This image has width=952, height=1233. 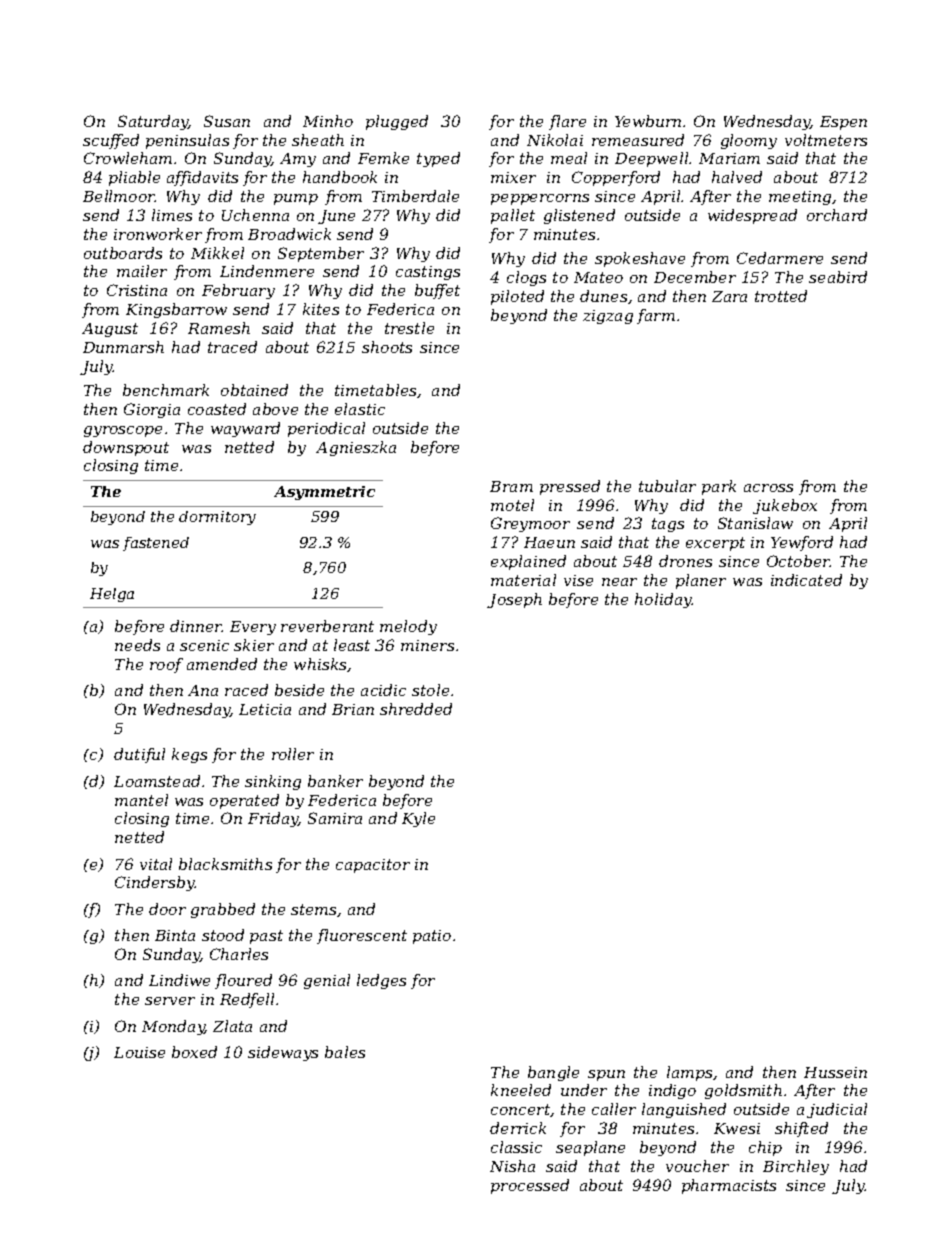 I want to click on zigzag, so click(x=608, y=317).
